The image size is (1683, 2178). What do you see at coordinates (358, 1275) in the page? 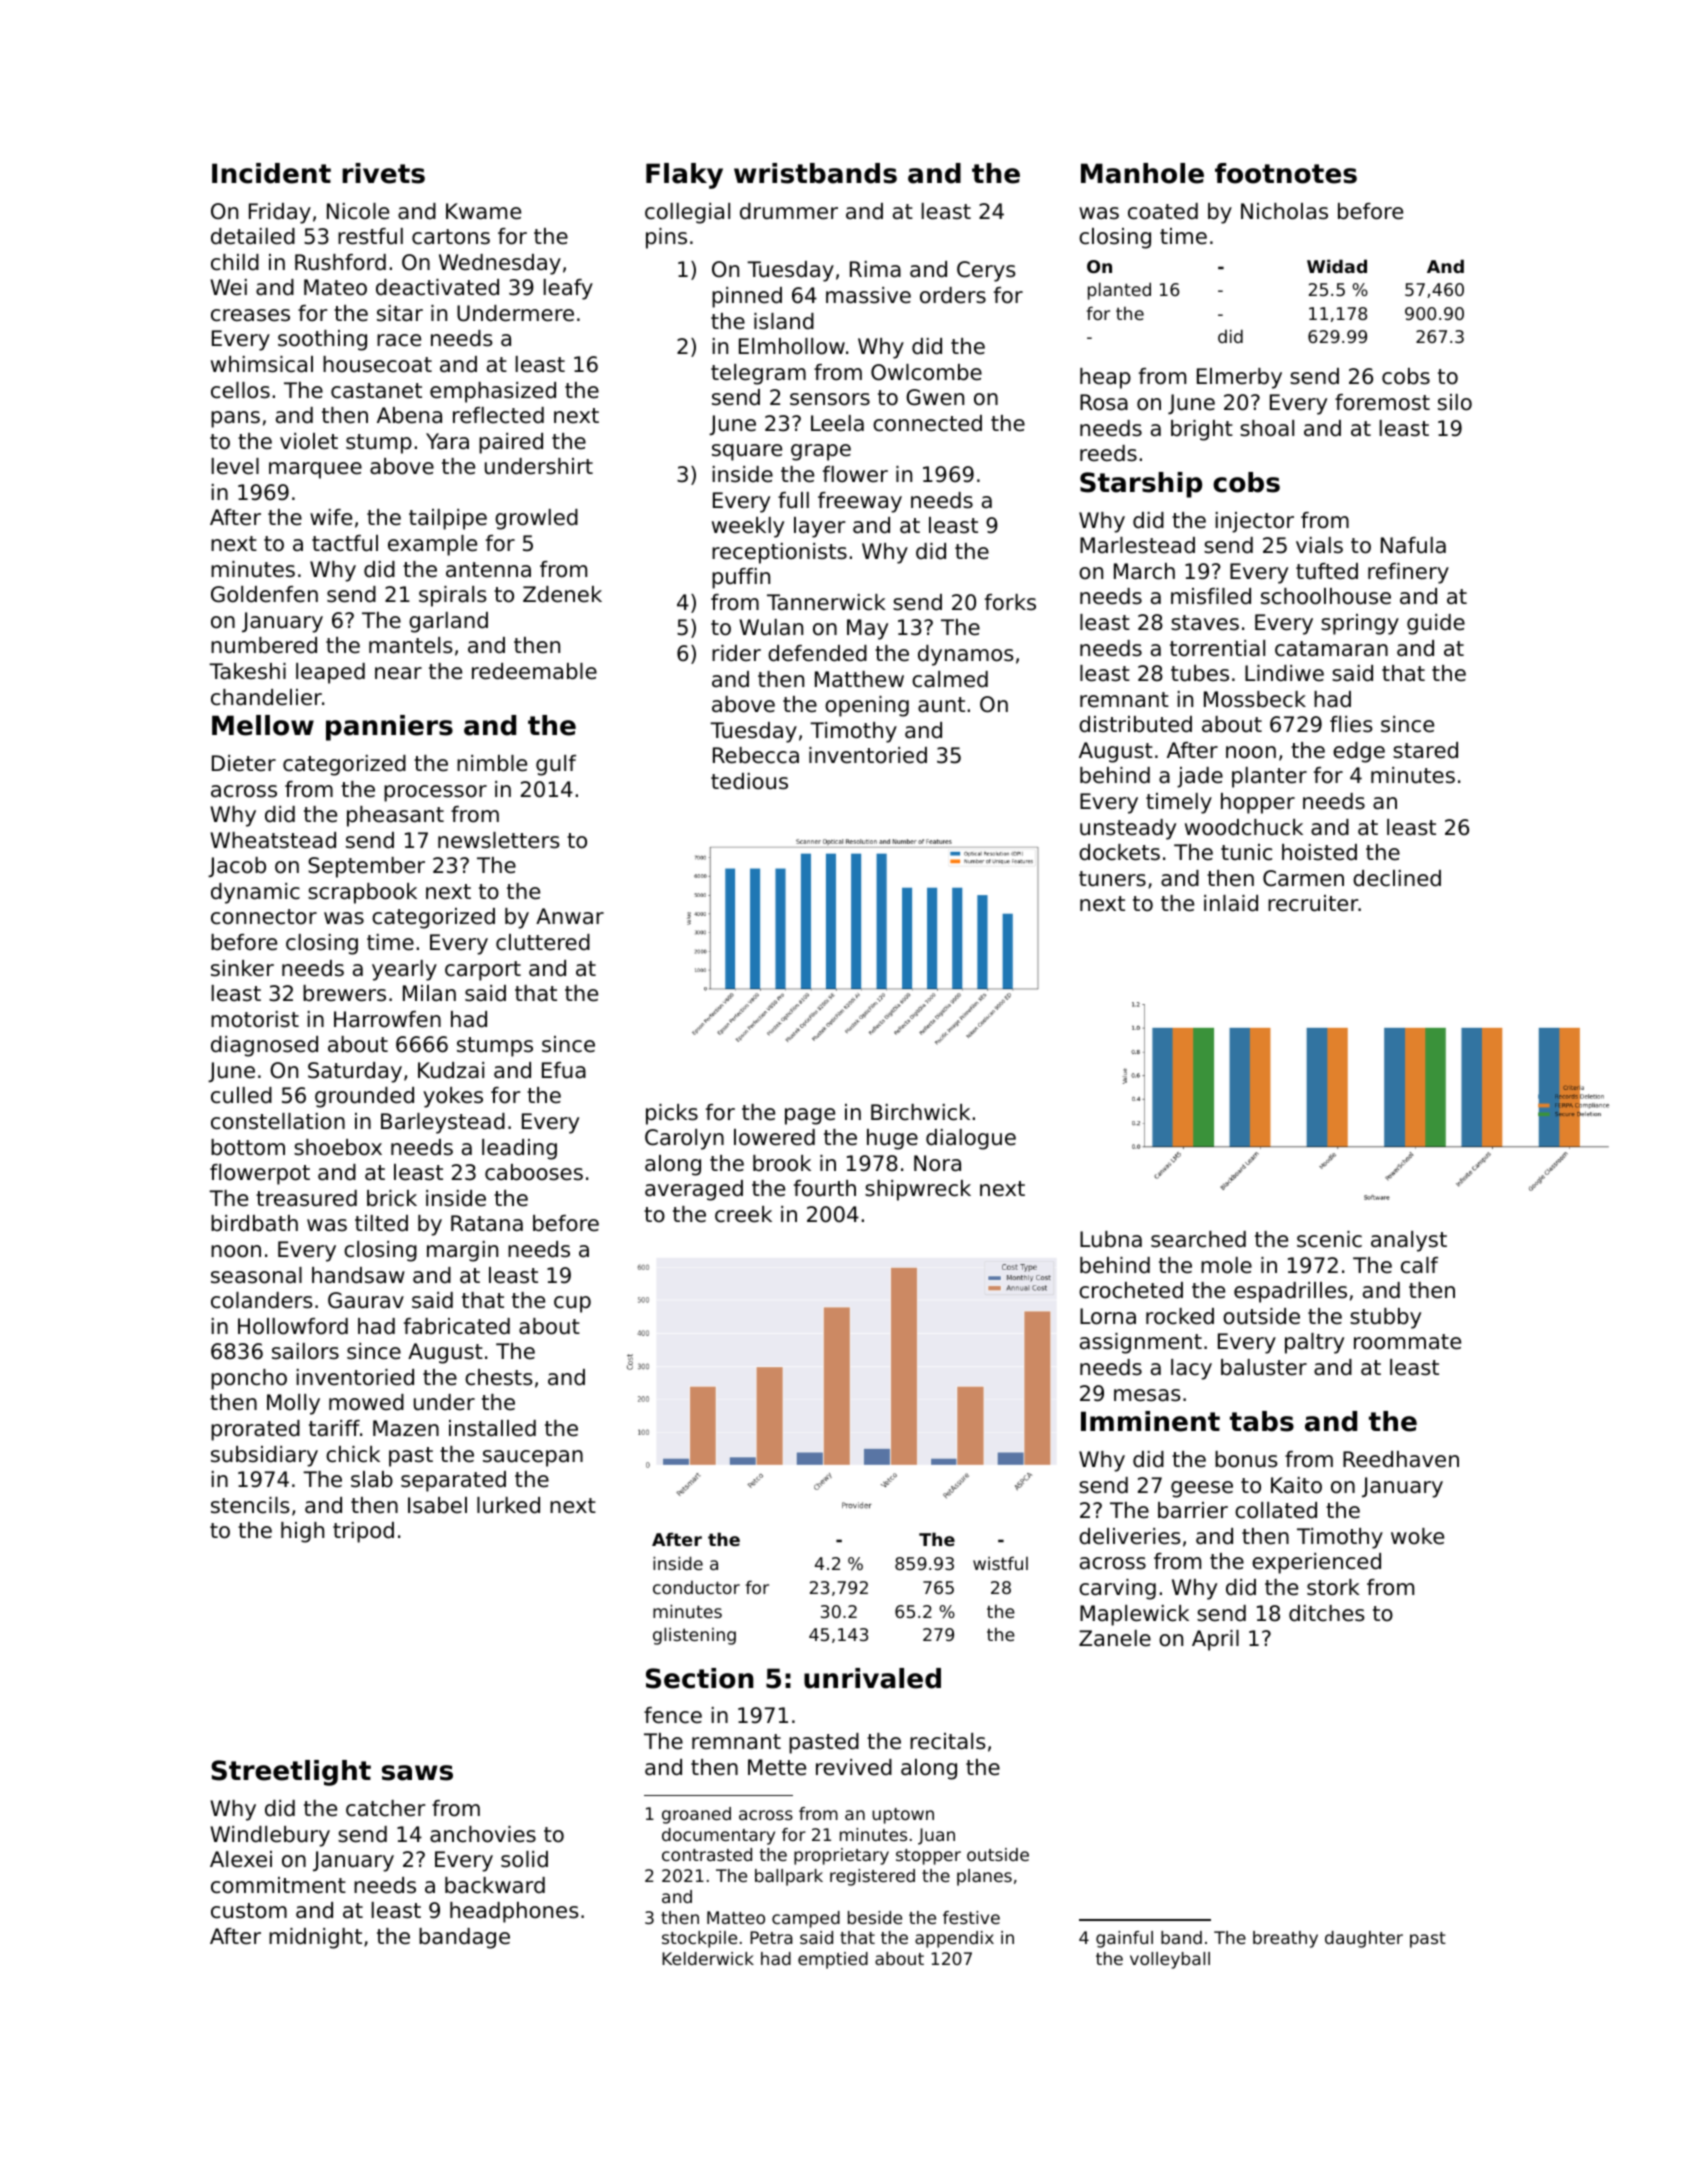
I see `handsaw` at bounding box center [358, 1275].
